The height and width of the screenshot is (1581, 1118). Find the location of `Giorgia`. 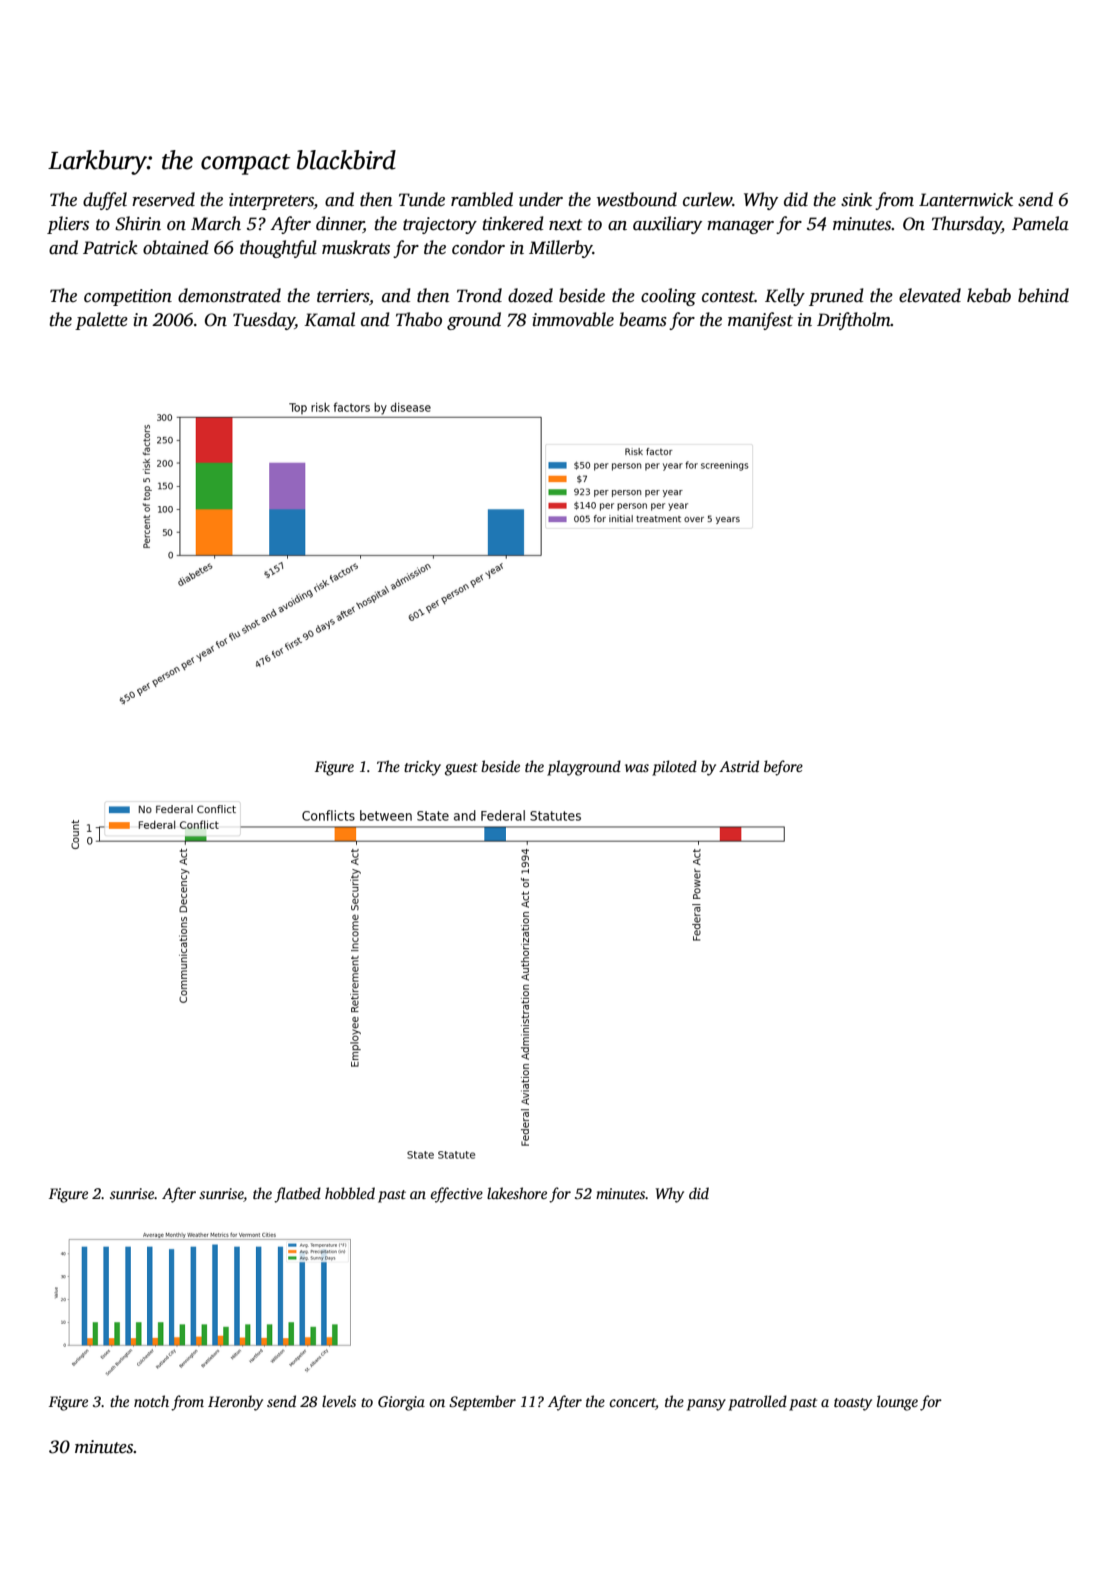

Giorgia is located at coordinates (401, 1403).
